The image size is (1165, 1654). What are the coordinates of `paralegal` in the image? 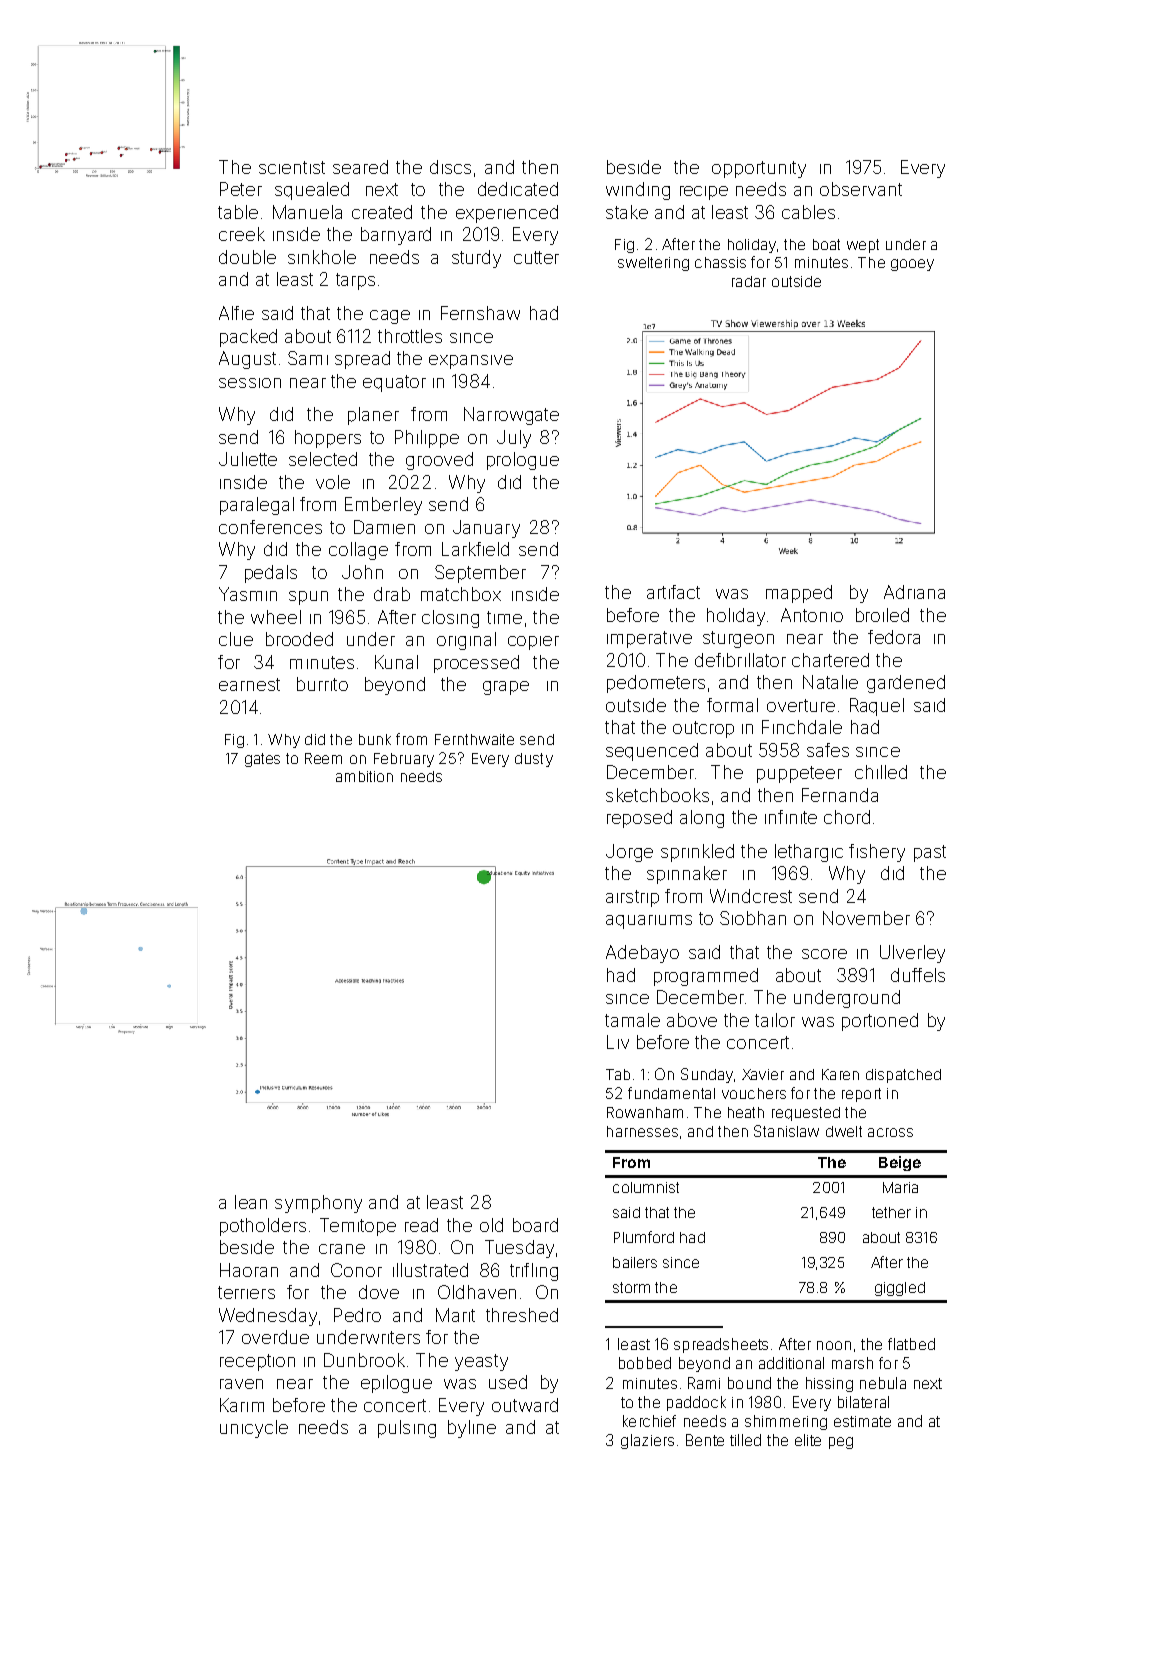 It's located at (257, 506).
